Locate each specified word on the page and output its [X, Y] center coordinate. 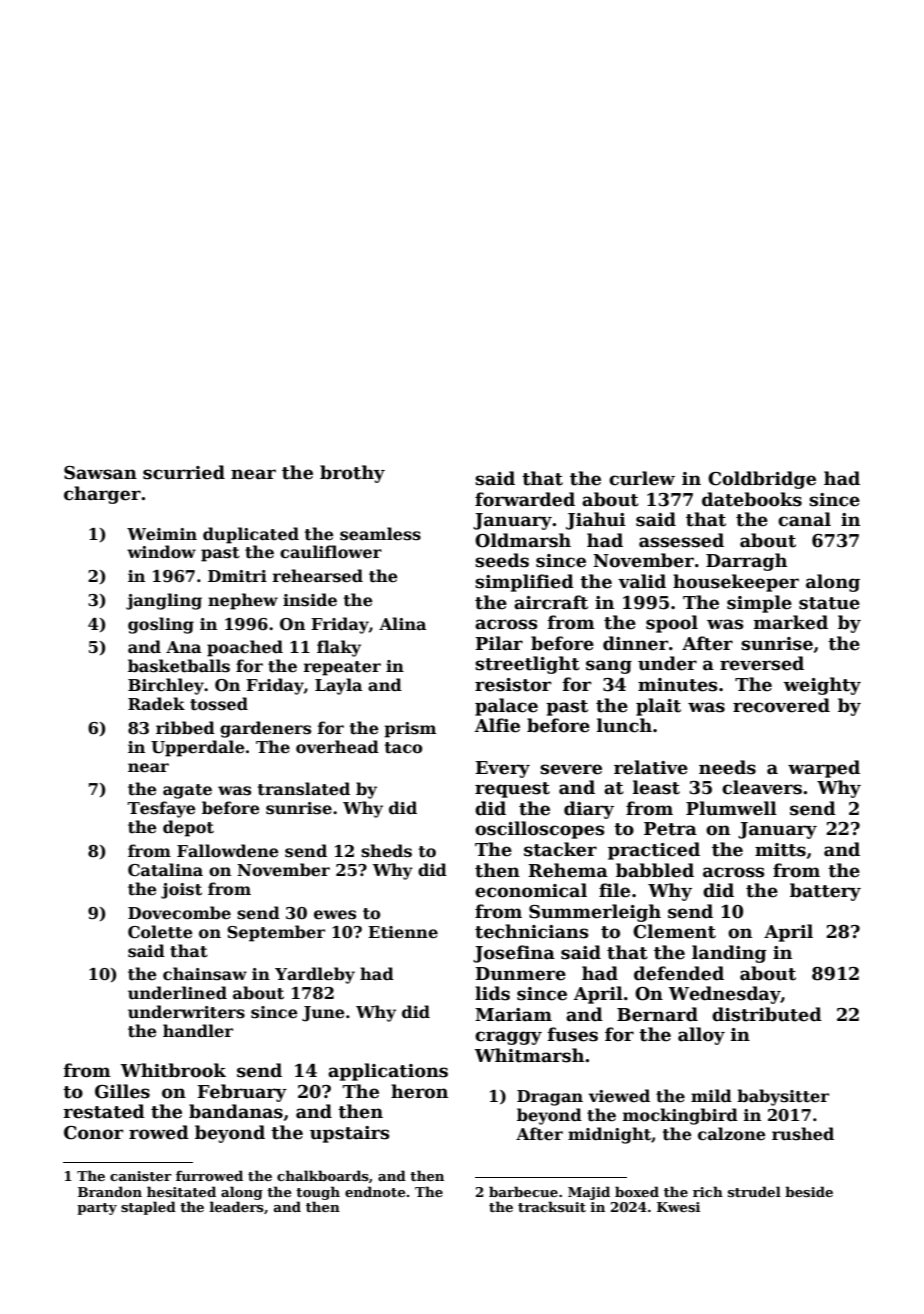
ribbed [185, 728]
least [656, 787]
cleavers [762, 787]
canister [141, 1176]
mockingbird [680, 1116]
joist [181, 891]
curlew [642, 478]
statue [829, 603]
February [242, 1093]
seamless [380, 534]
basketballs [179, 666]
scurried [184, 472]
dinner [635, 643]
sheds [386, 851]
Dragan [550, 1098]
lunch [624, 725]
